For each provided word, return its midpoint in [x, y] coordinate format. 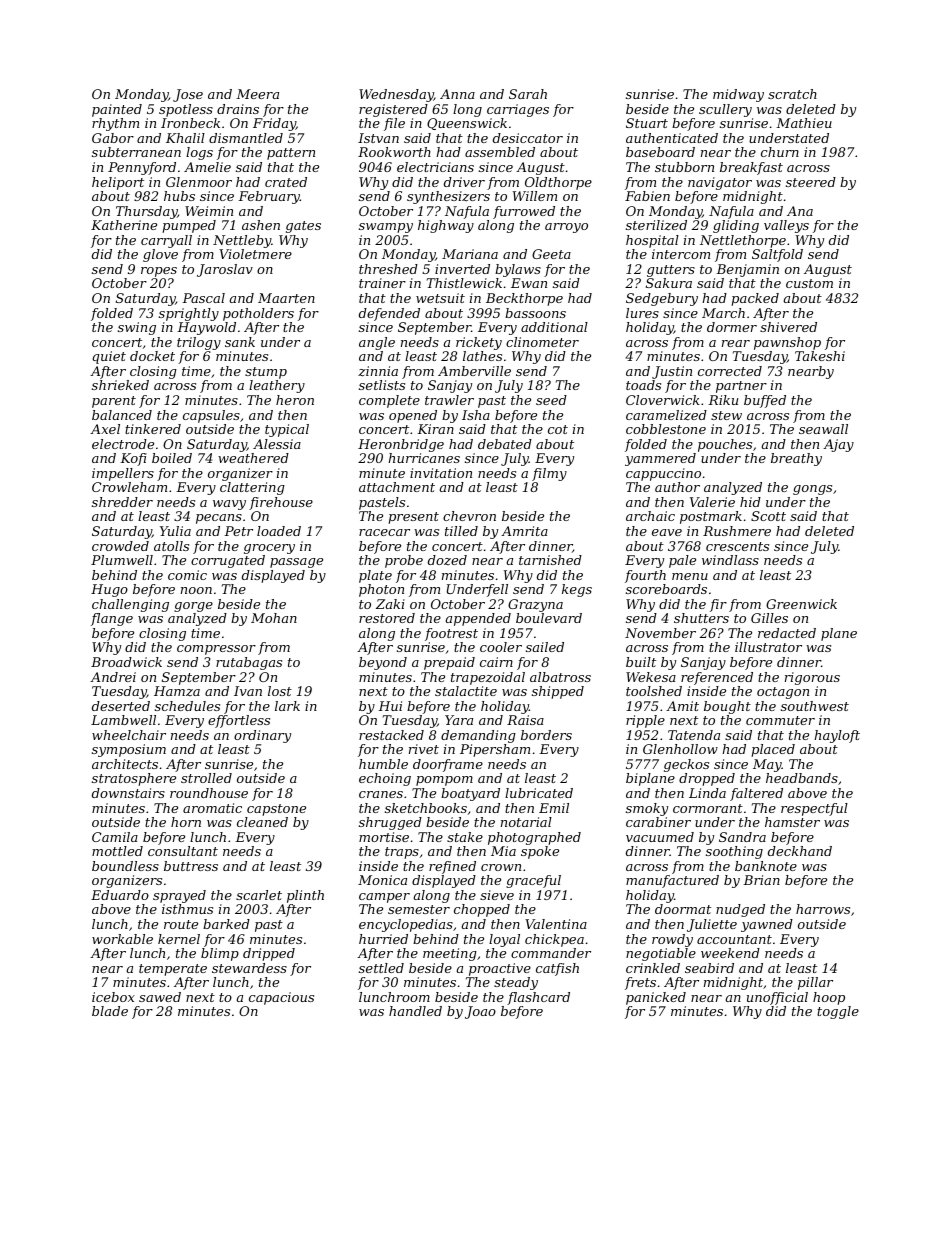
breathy [796, 459]
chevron [469, 516]
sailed [545, 647]
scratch [792, 94]
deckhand [800, 851]
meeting [450, 954]
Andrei [113, 677]
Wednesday [396, 95]
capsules [211, 416]
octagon [783, 693]
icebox [113, 997]
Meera [257, 94]
